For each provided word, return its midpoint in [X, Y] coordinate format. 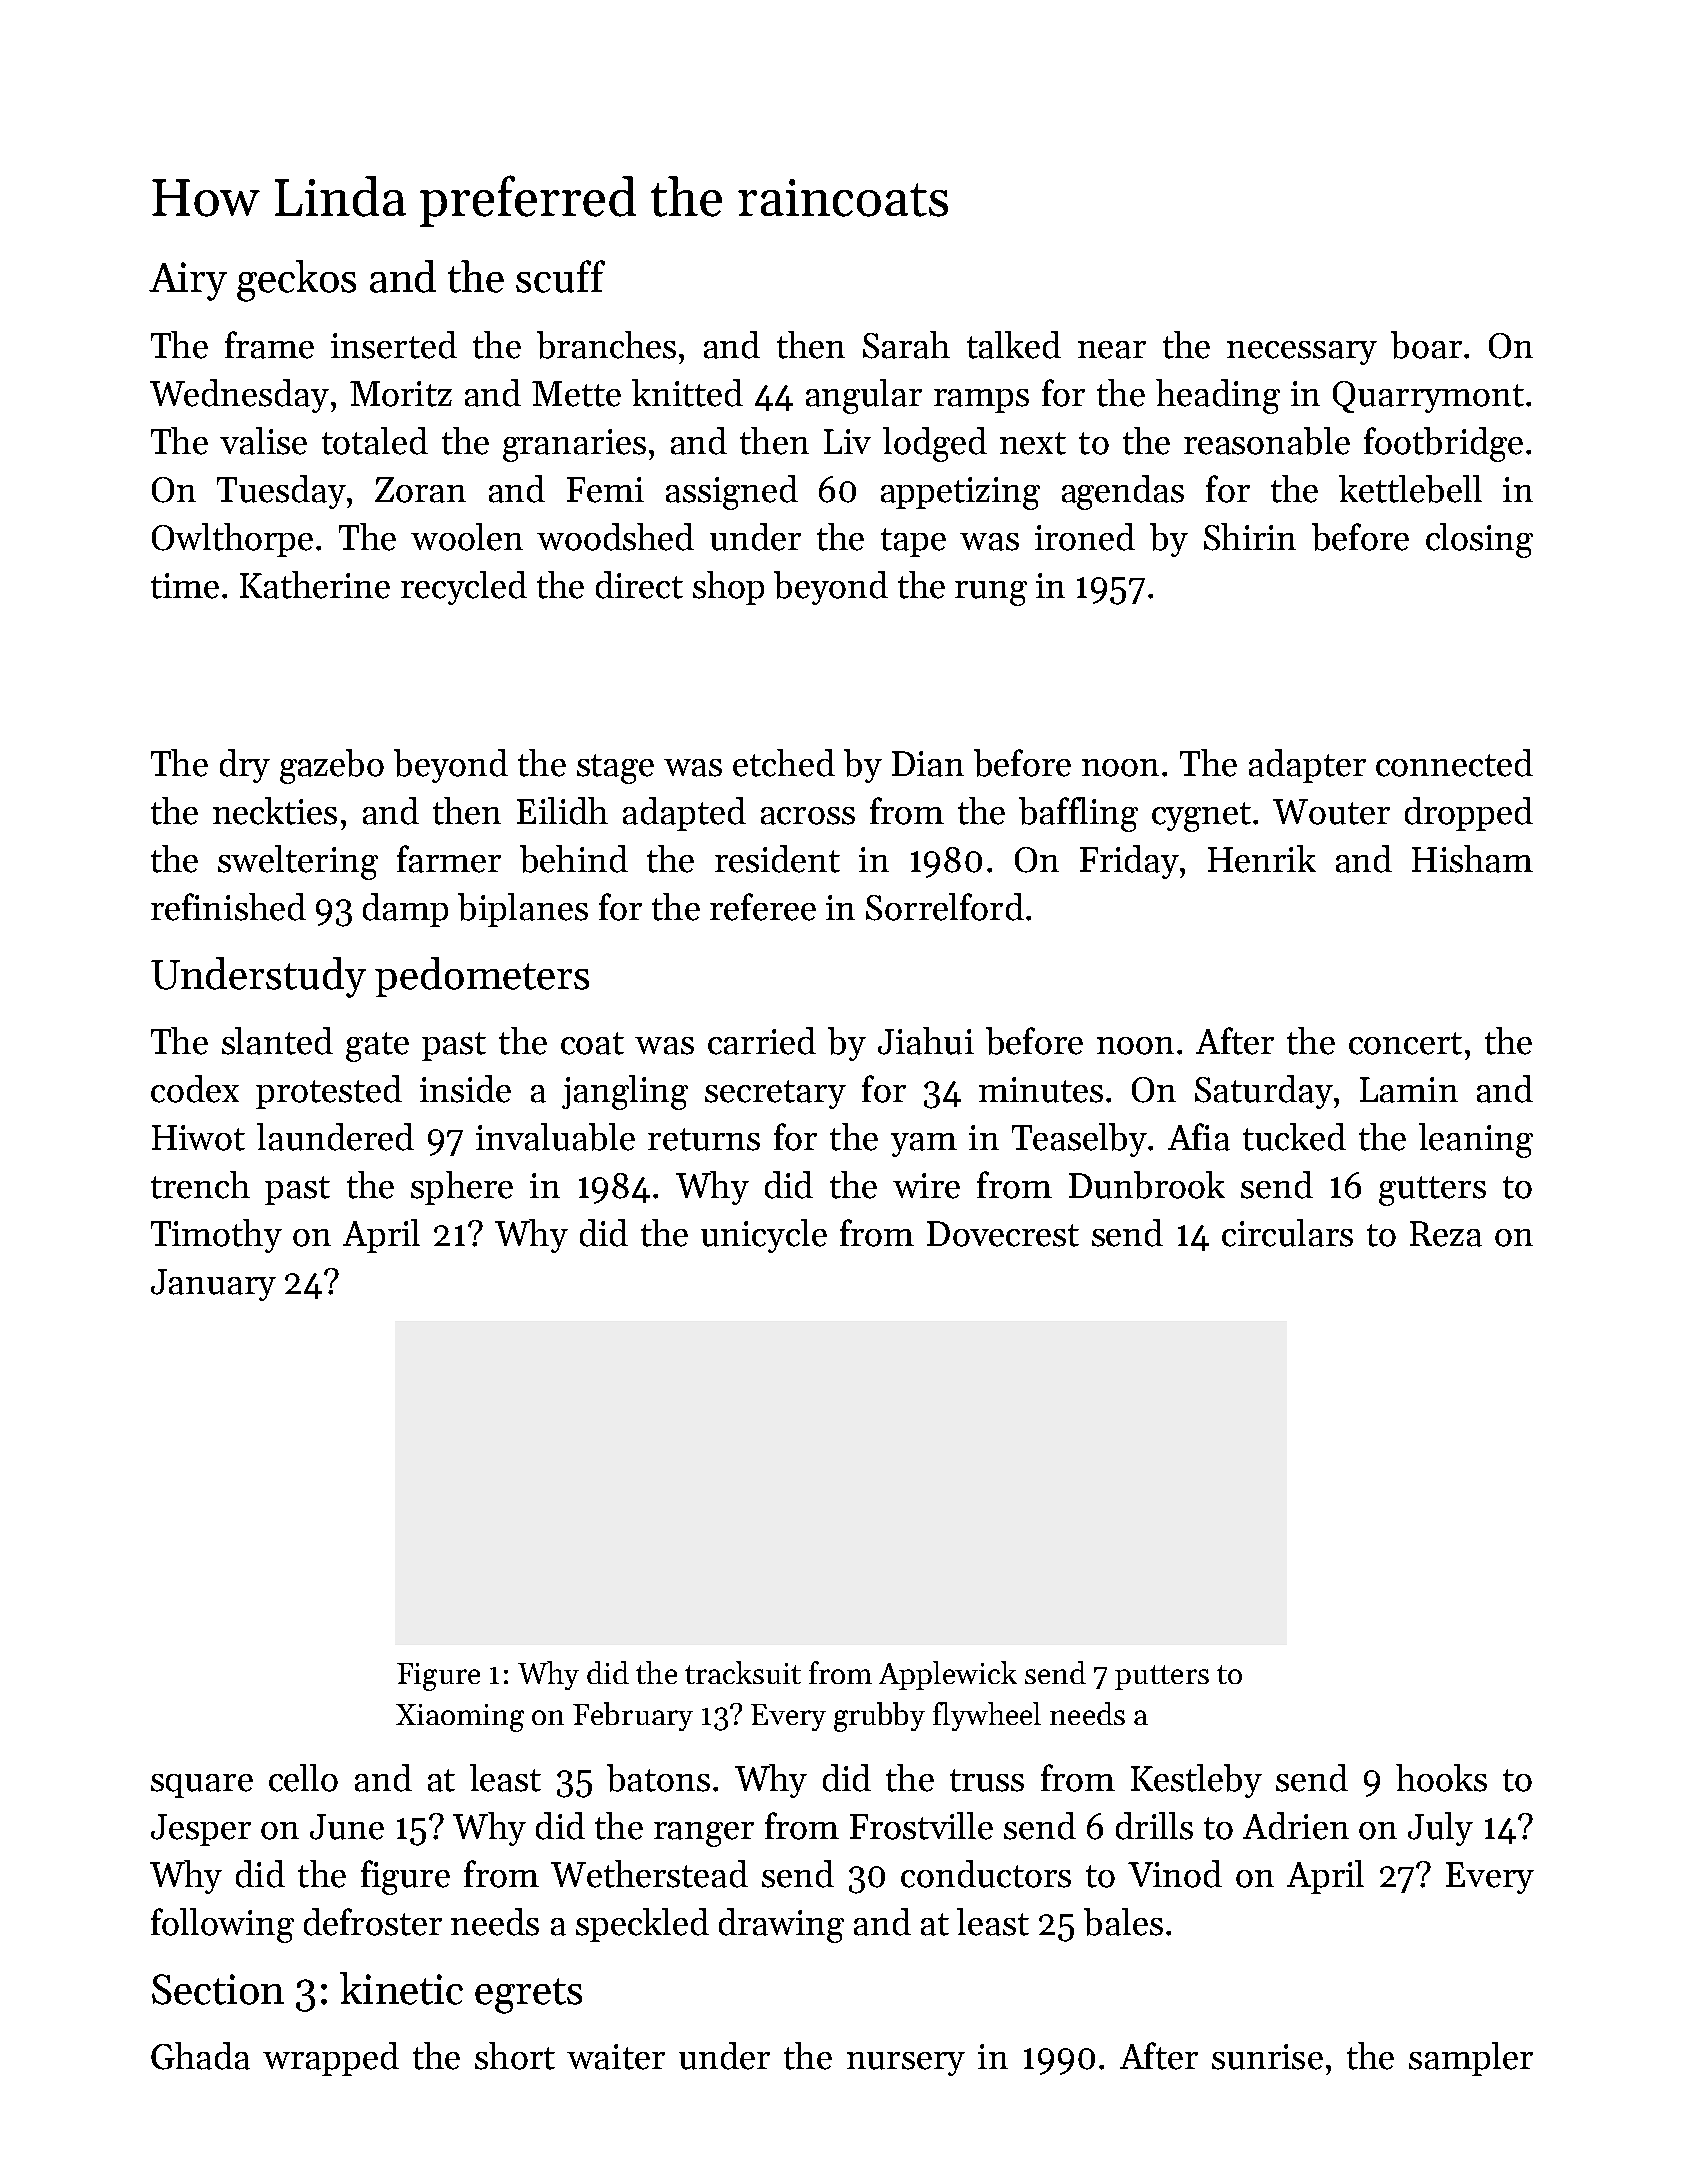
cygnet [1201, 817]
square [202, 1786]
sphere [462, 1188]
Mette [576, 394]
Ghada [200, 2056]
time [185, 586]
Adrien [1296, 1826]
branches [606, 345]
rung [991, 593]
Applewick [948, 1675]
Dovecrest [1003, 1234]
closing [1479, 540]
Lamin [1409, 1090]
